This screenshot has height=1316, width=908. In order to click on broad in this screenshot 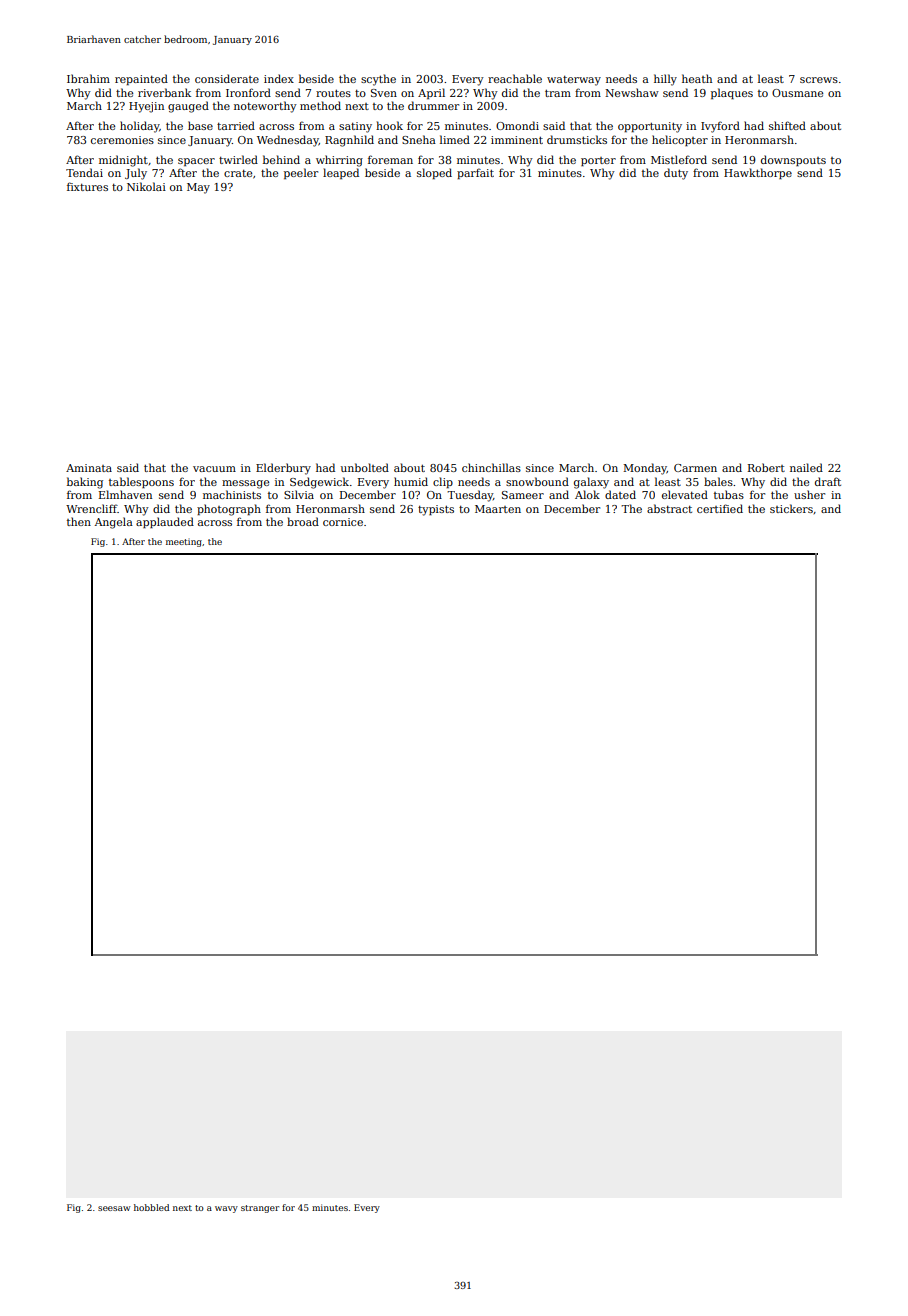, I will do `click(303, 521)`.
